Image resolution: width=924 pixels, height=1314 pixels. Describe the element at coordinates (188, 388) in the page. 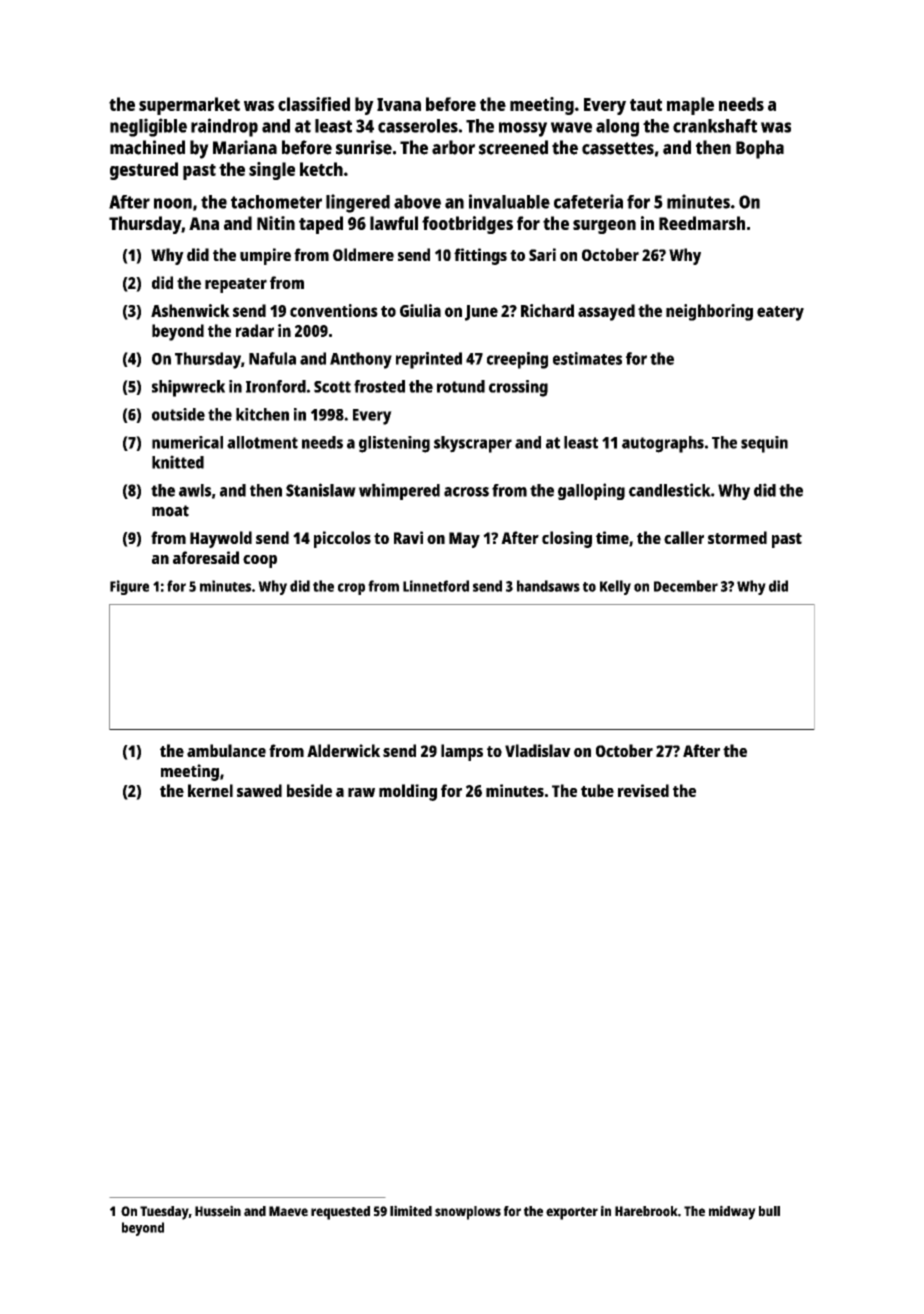

I see `shipwreck` at that location.
